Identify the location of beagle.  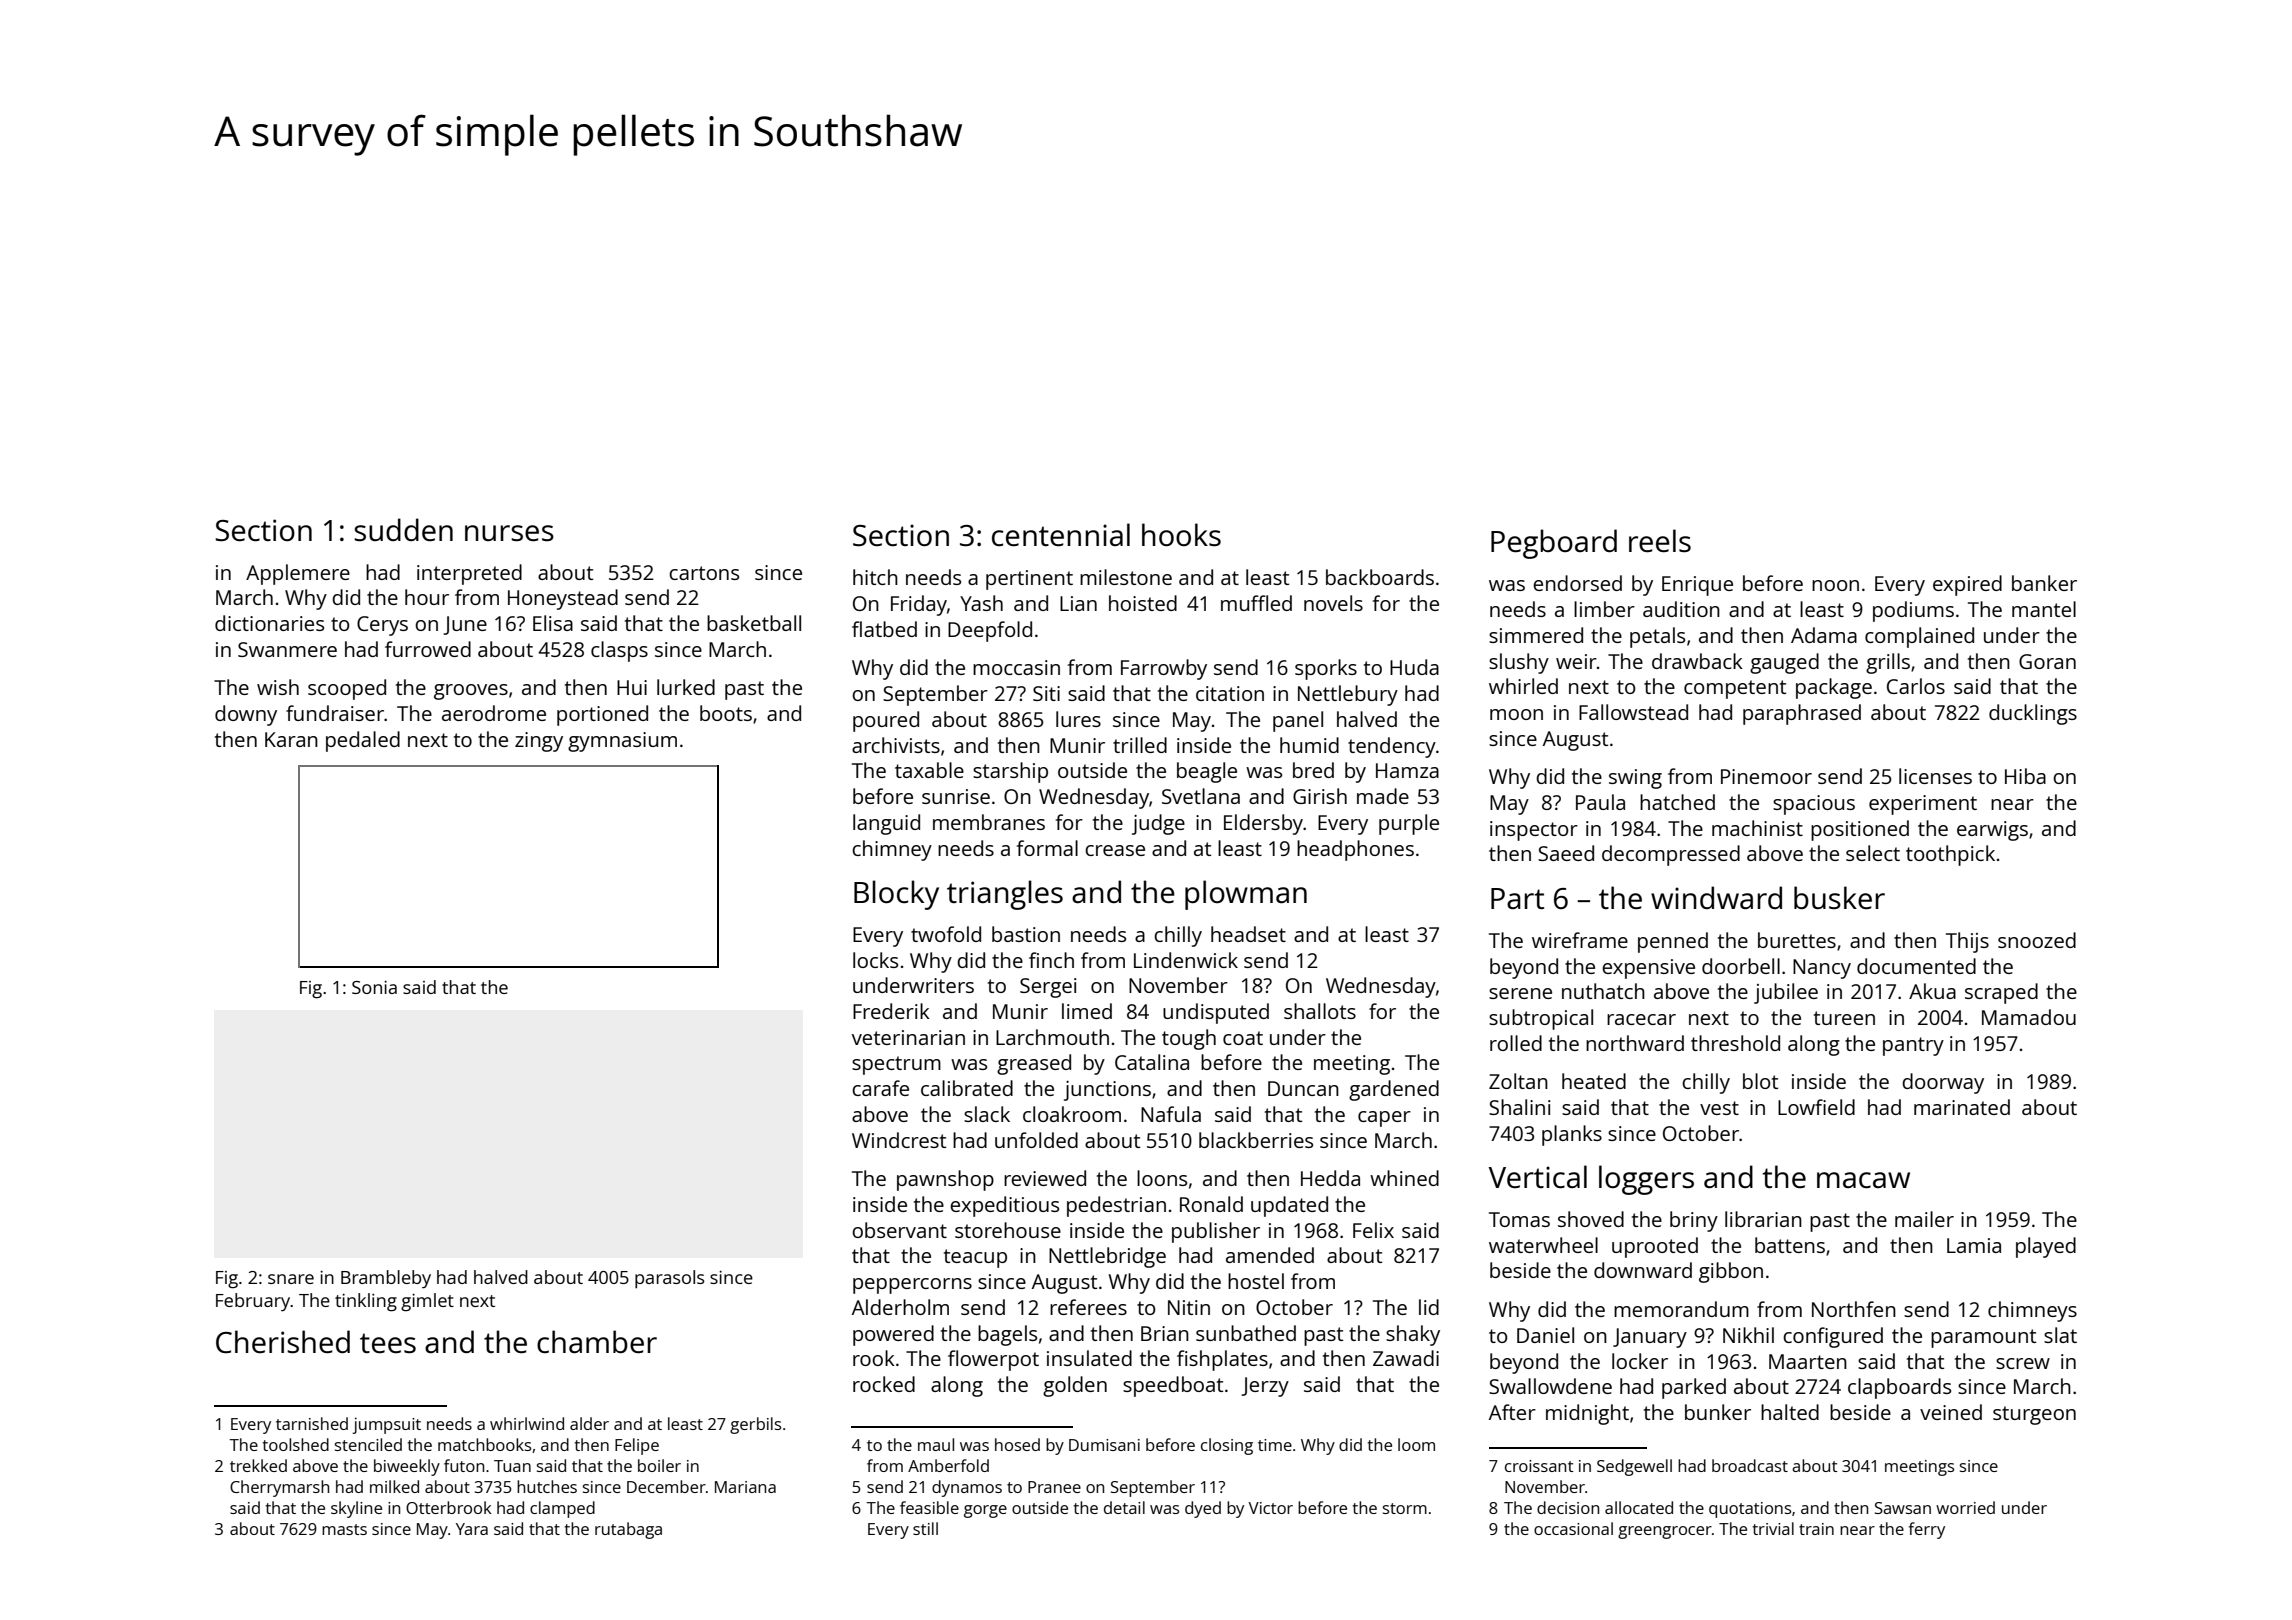
(1207, 772).
